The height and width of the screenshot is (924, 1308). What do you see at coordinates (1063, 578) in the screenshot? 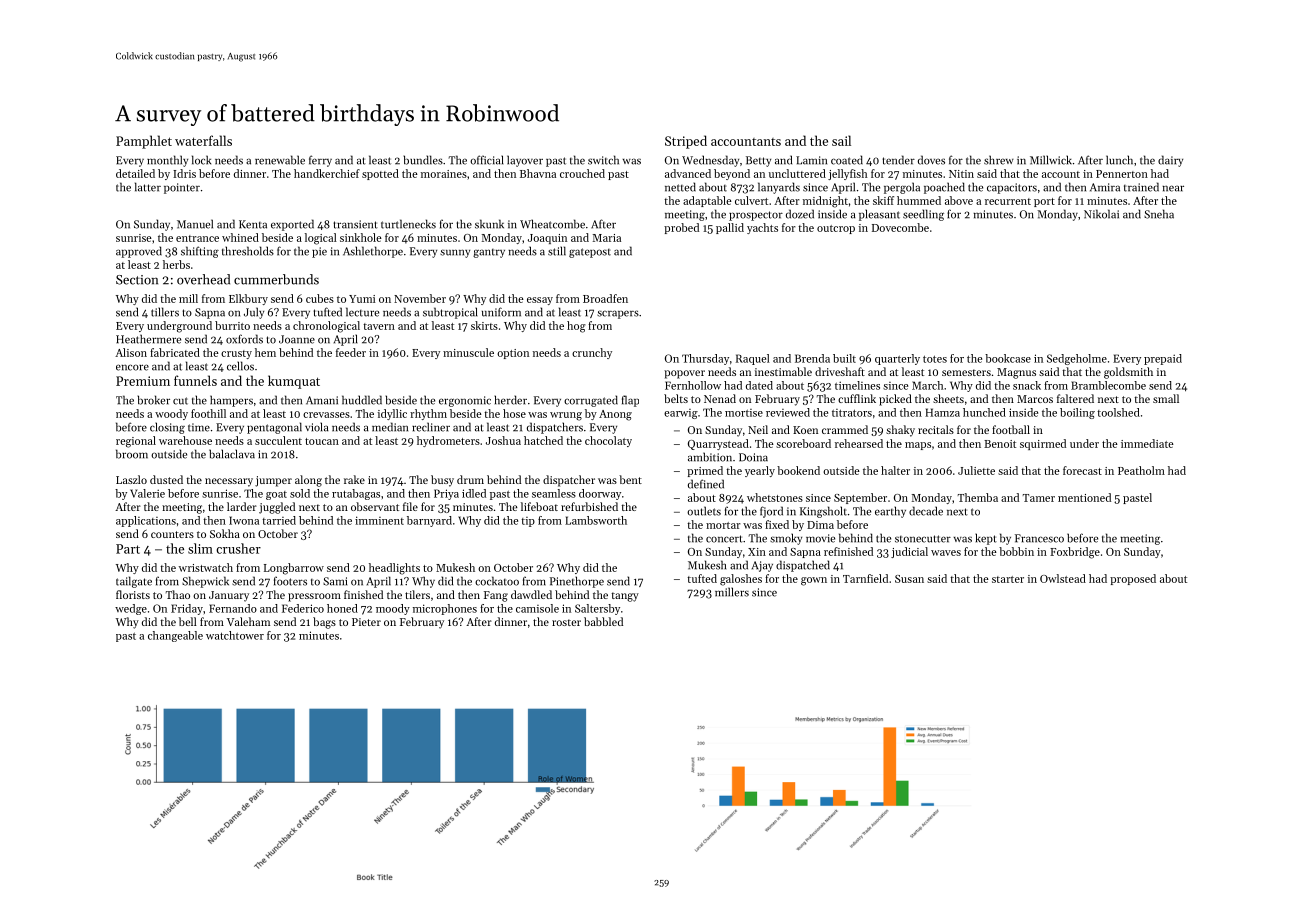
I see `Owlstead` at bounding box center [1063, 578].
